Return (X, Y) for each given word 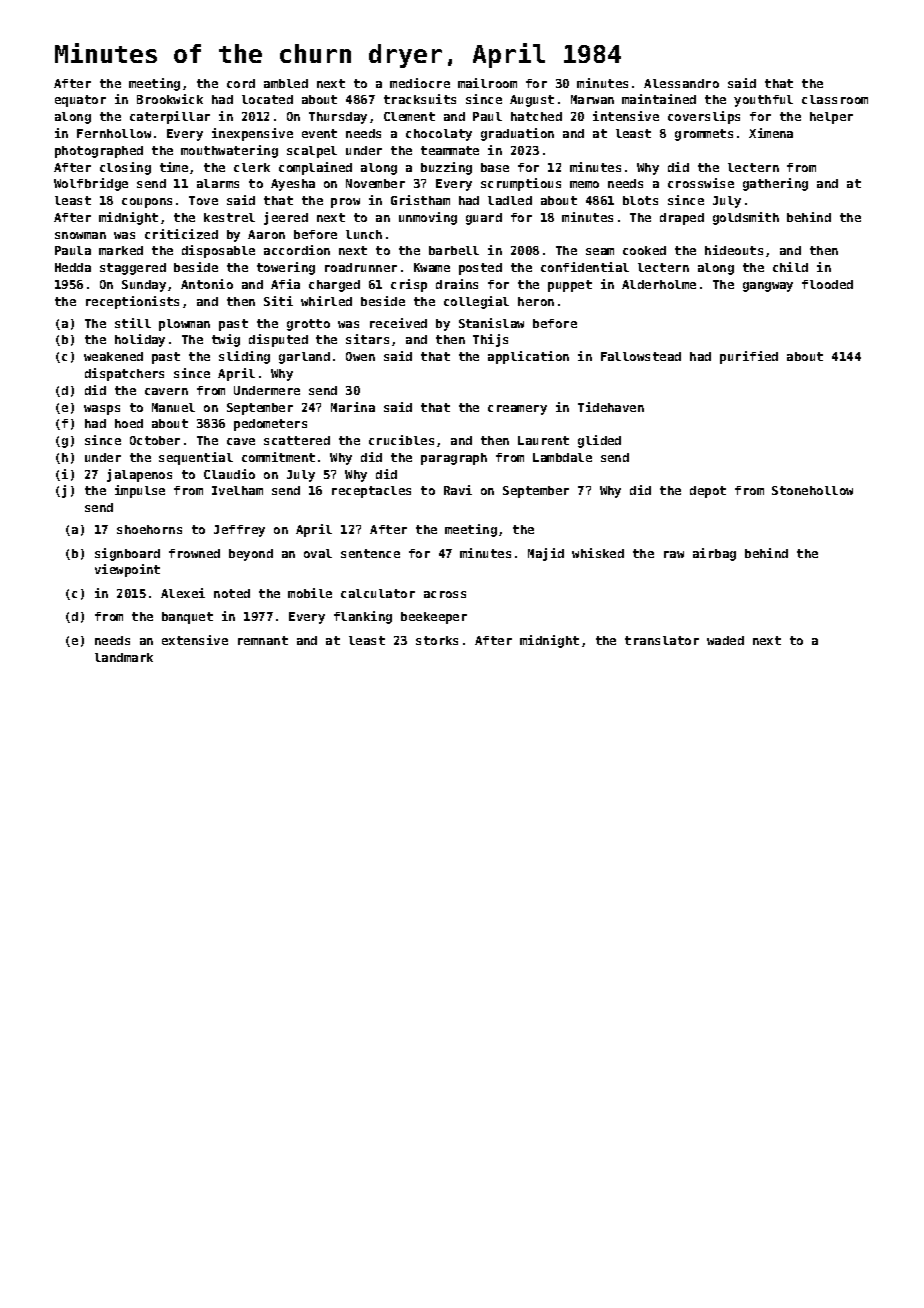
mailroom (487, 83)
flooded (827, 284)
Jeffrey (239, 531)
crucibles (401, 440)
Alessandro (681, 83)
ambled (286, 83)
